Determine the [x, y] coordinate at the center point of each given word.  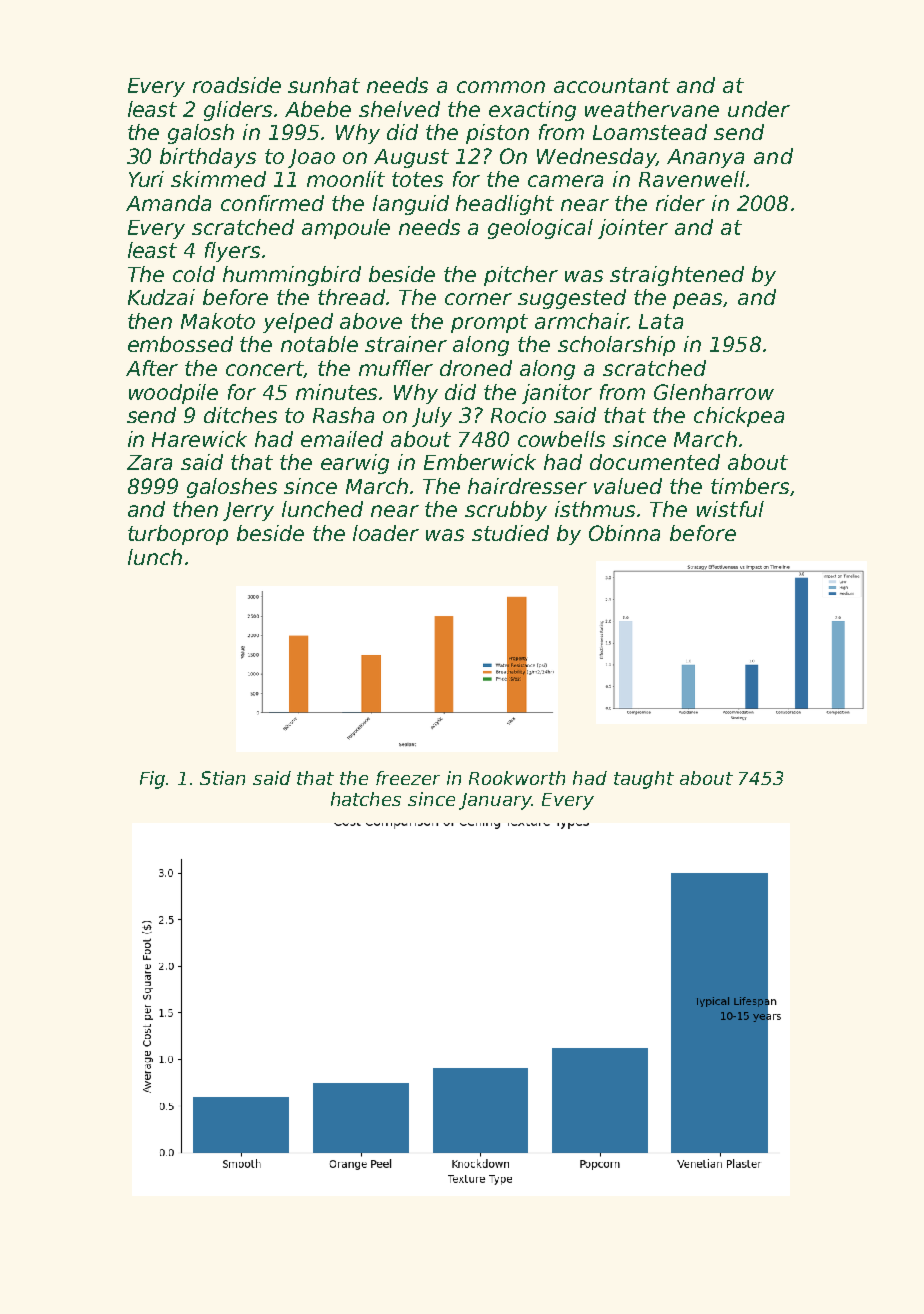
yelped [298, 323]
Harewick [199, 439]
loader [386, 533]
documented [655, 462]
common [501, 87]
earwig [355, 464]
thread [352, 297]
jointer [633, 229]
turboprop [178, 535]
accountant [612, 85]
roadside [237, 85]
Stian [222, 778]
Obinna [624, 533]
